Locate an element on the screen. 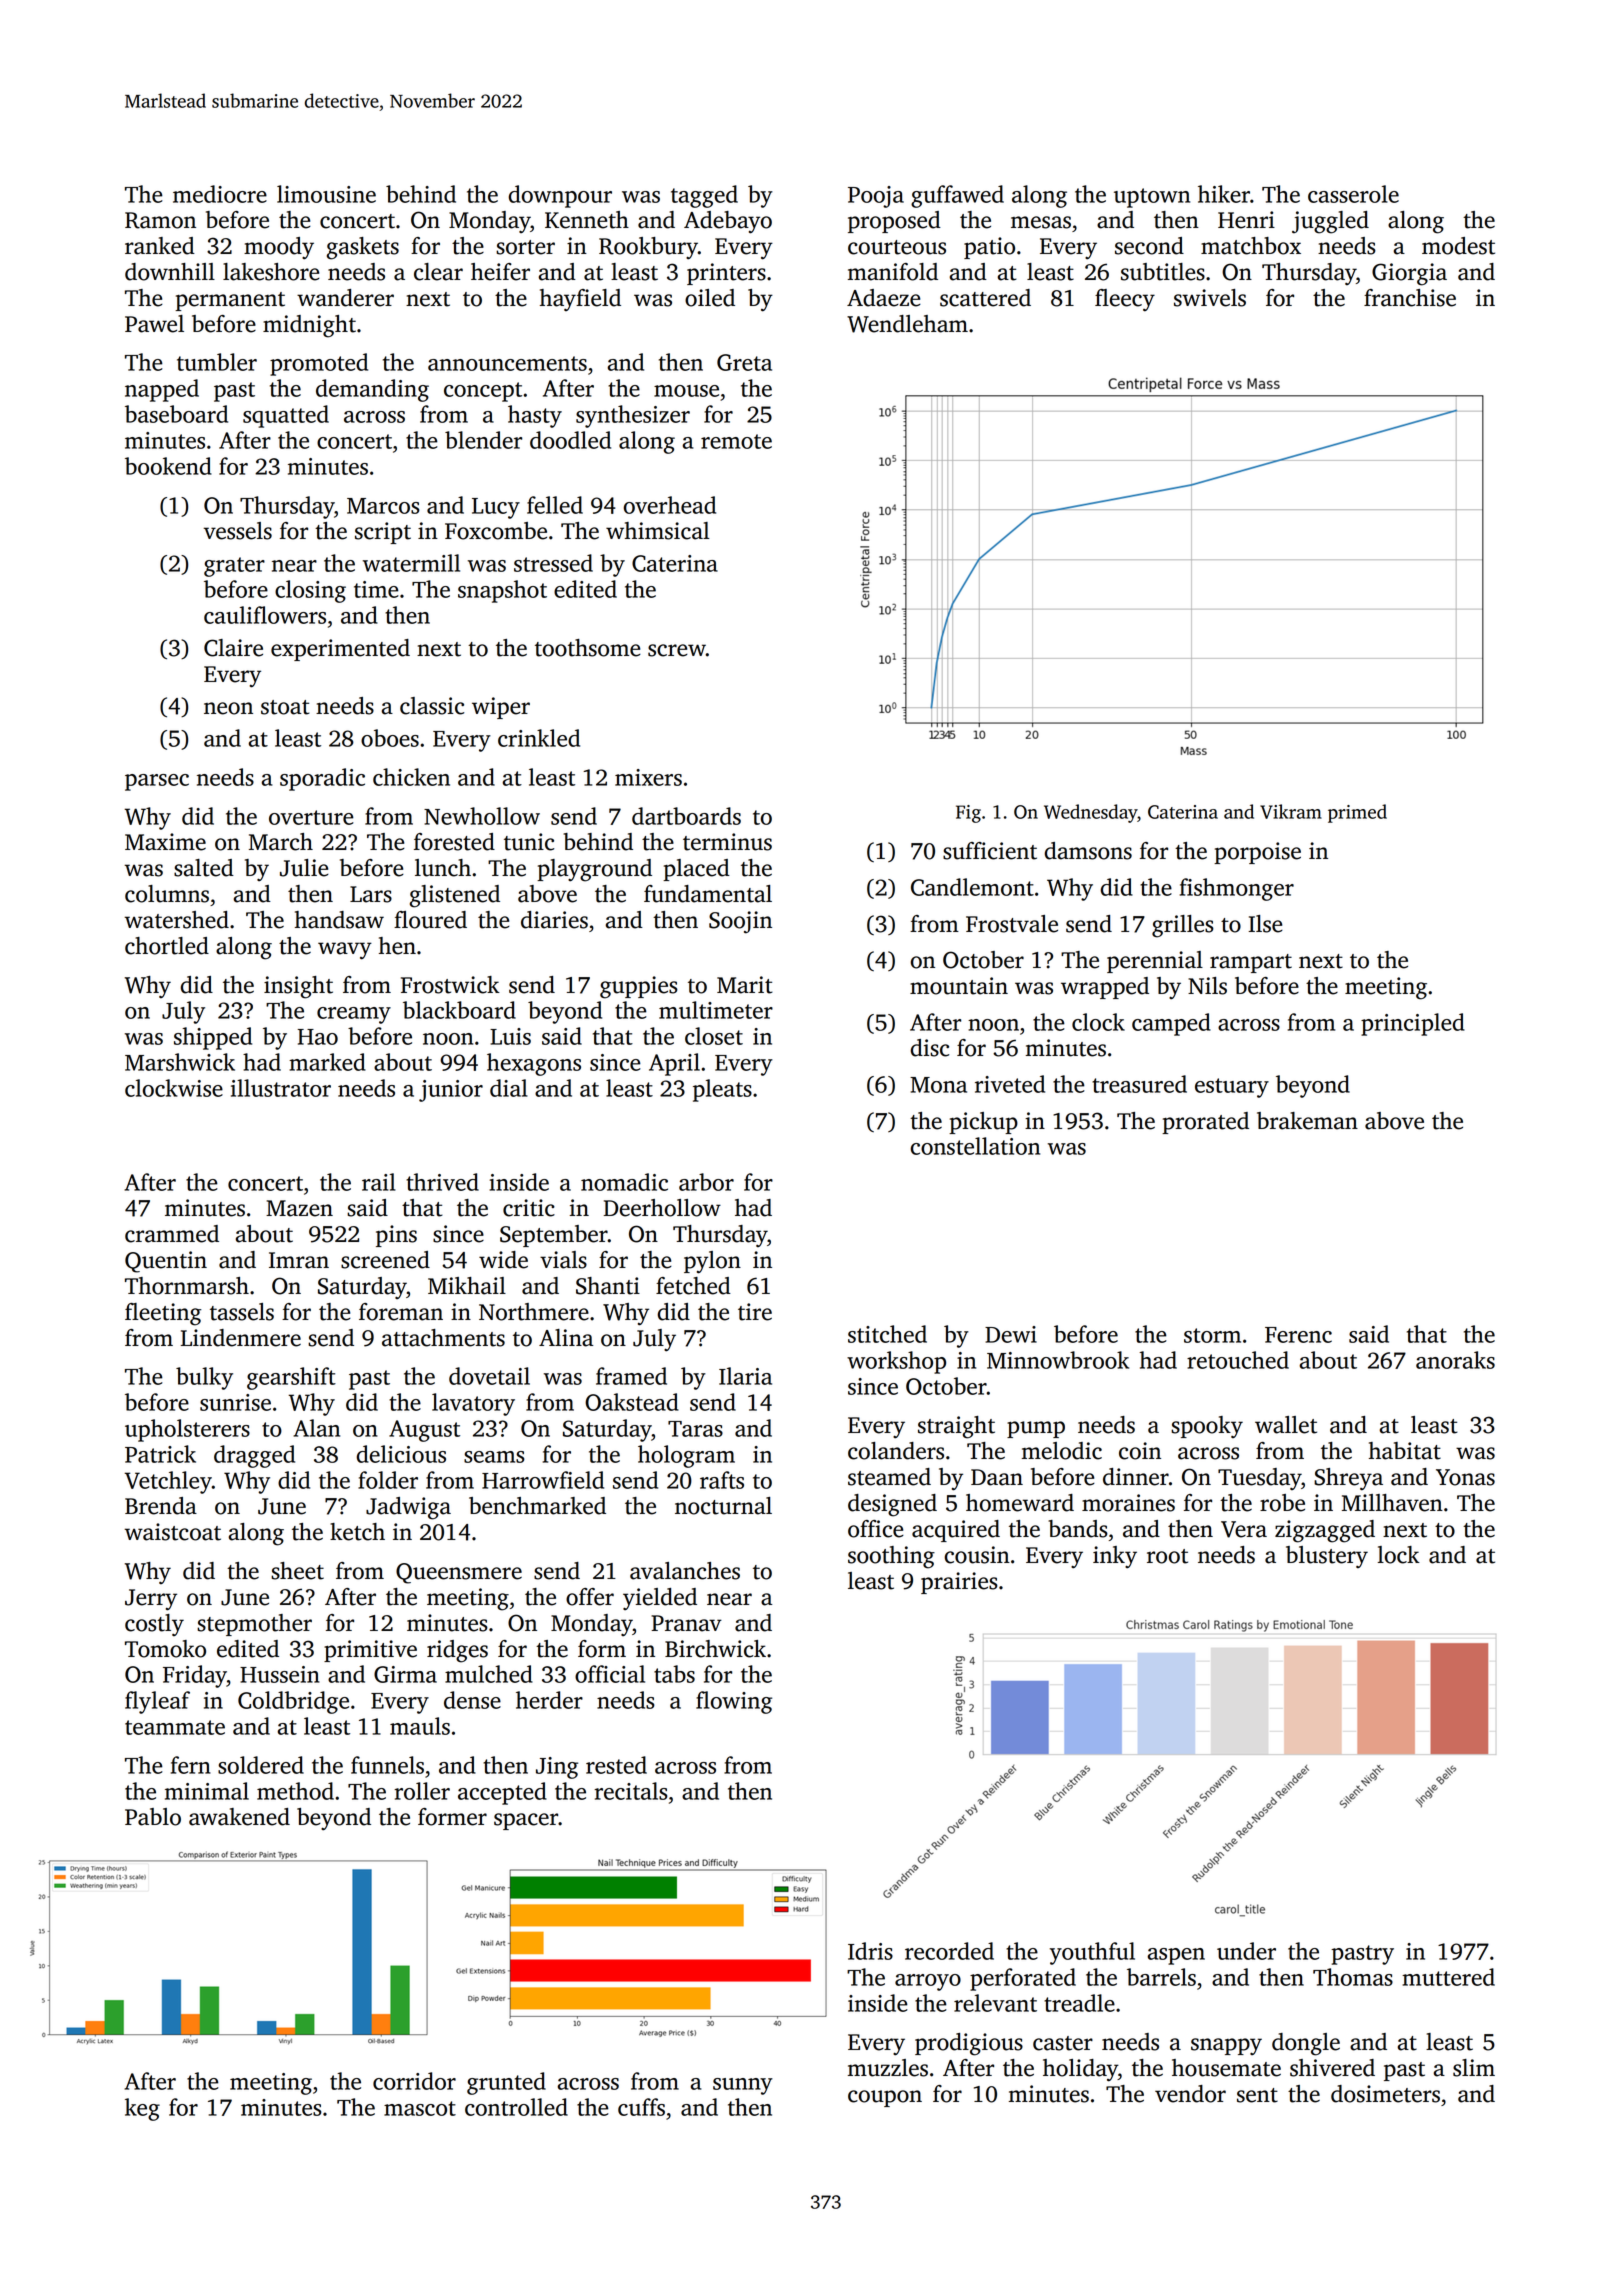 Image resolution: width=1620 pixels, height=2292 pixels. Pablo is located at coordinates (153, 1817).
